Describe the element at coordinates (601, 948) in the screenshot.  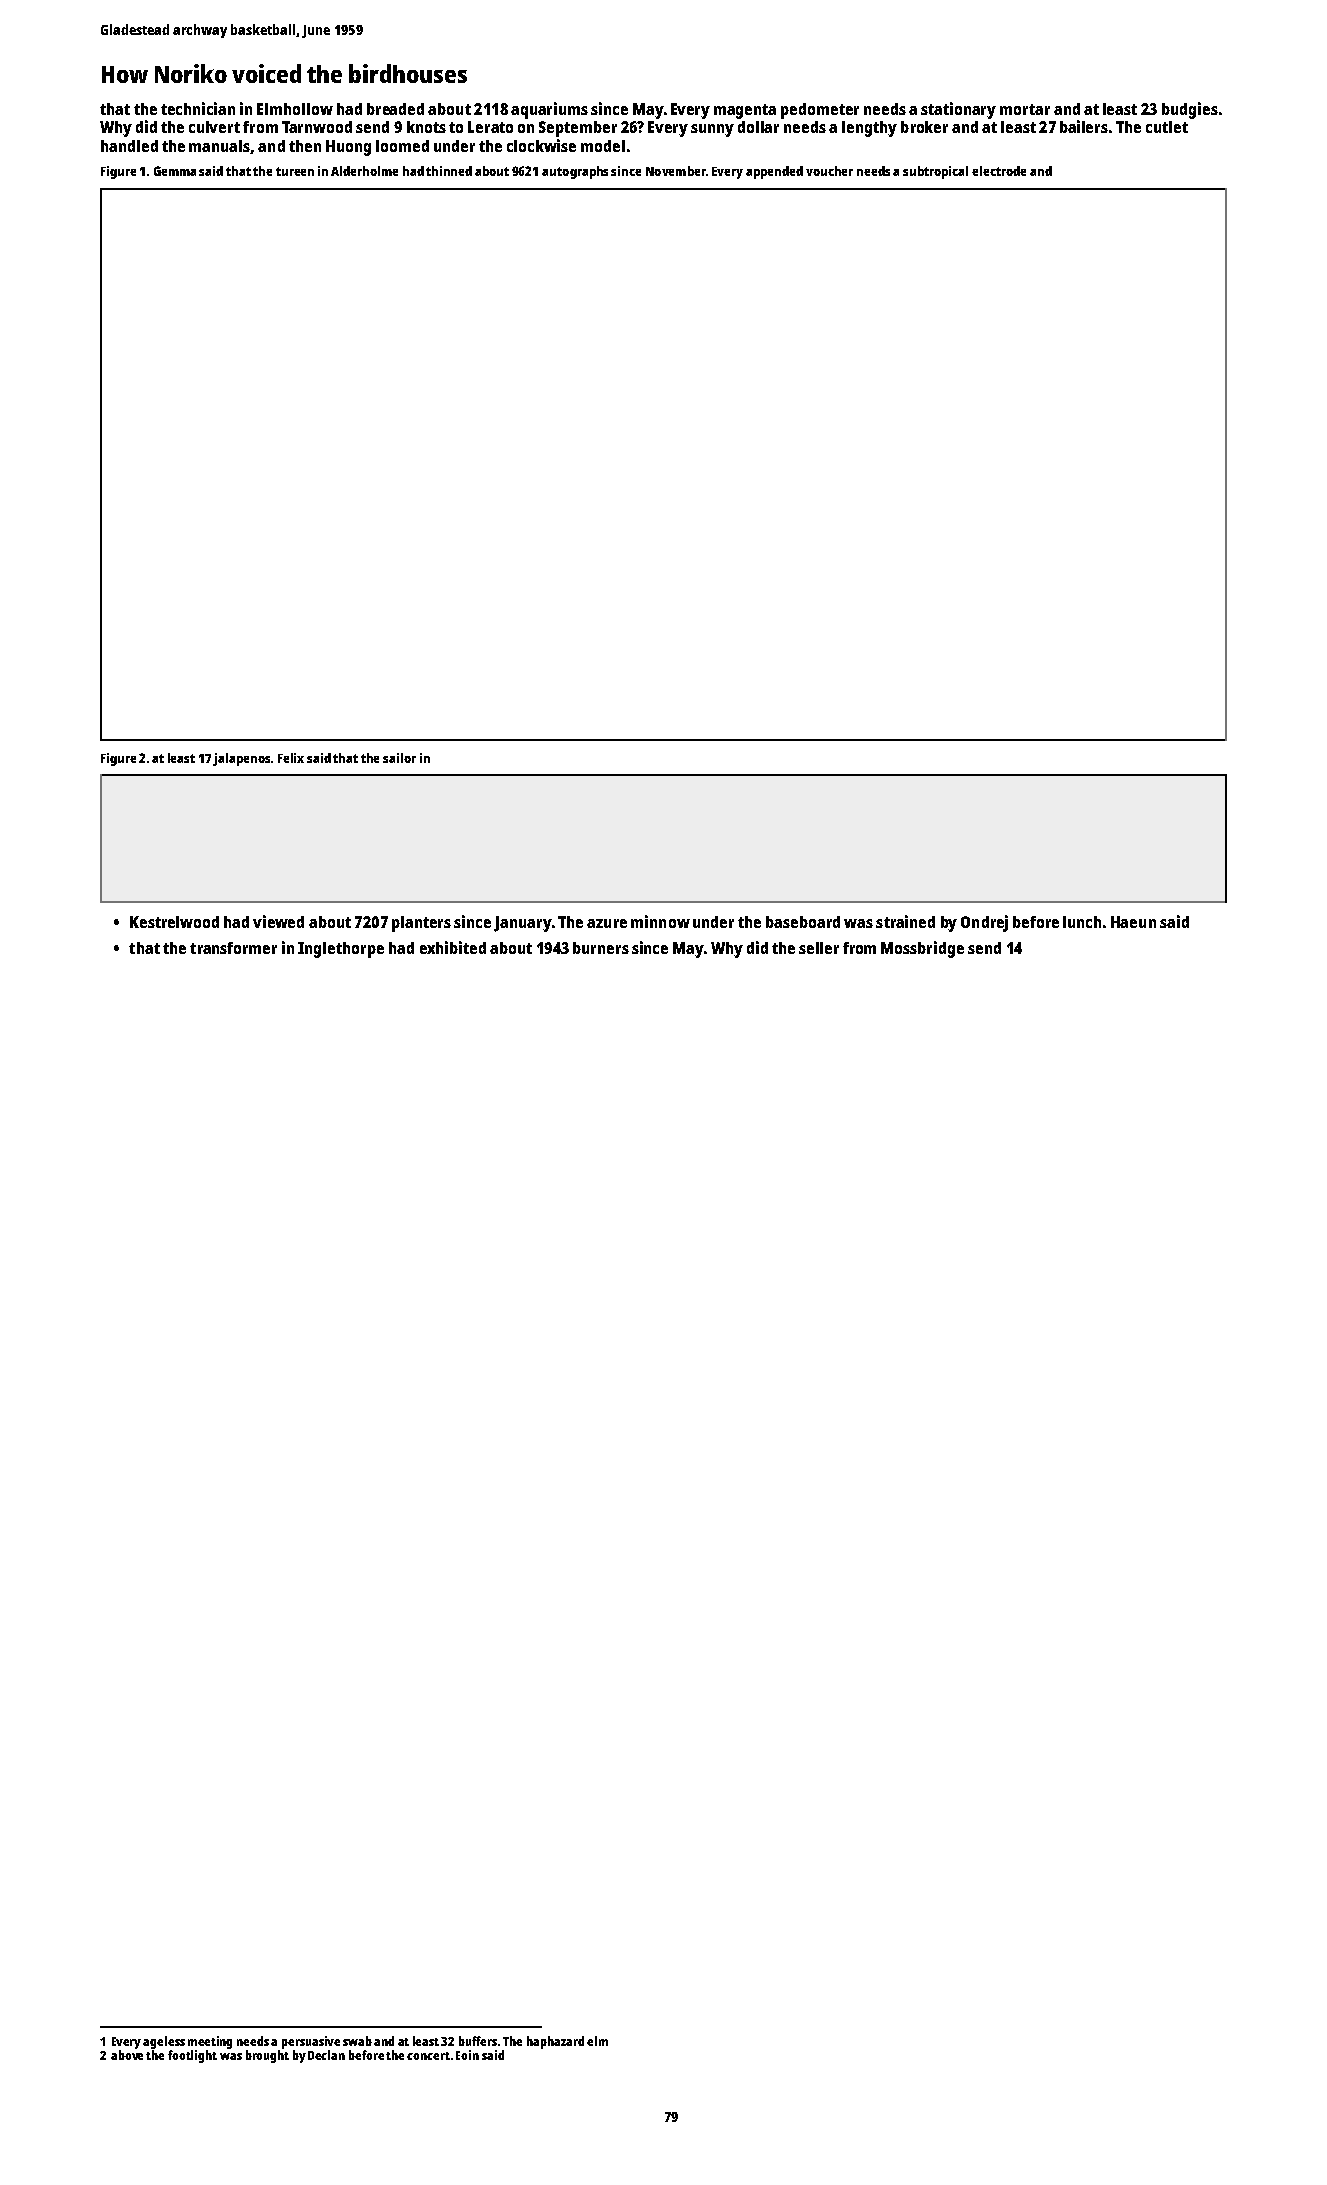
I see `burners` at that location.
